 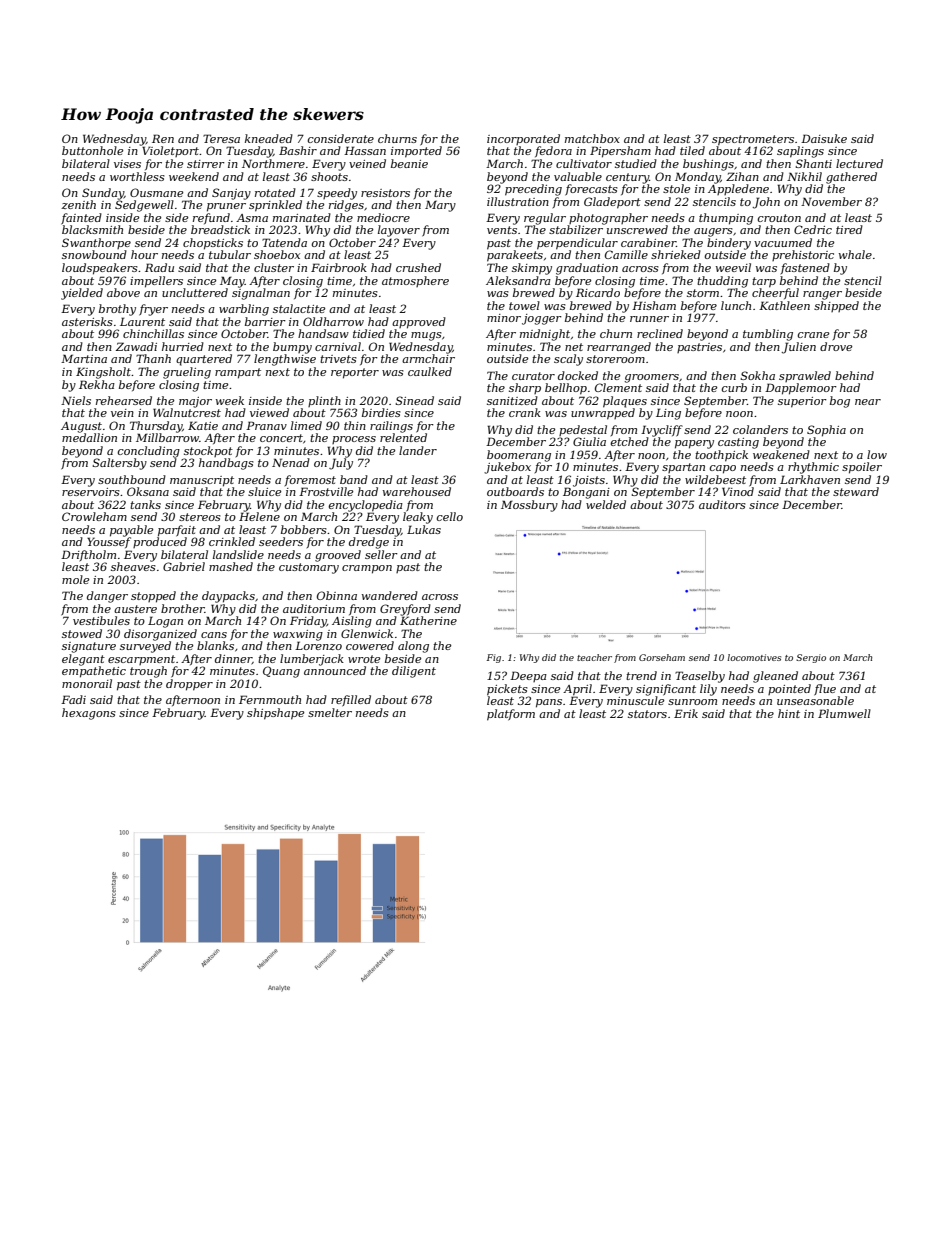 What do you see at coordinates (824, 138) in the image?
I see `Daisuke` at bounding box center [824, 138].
